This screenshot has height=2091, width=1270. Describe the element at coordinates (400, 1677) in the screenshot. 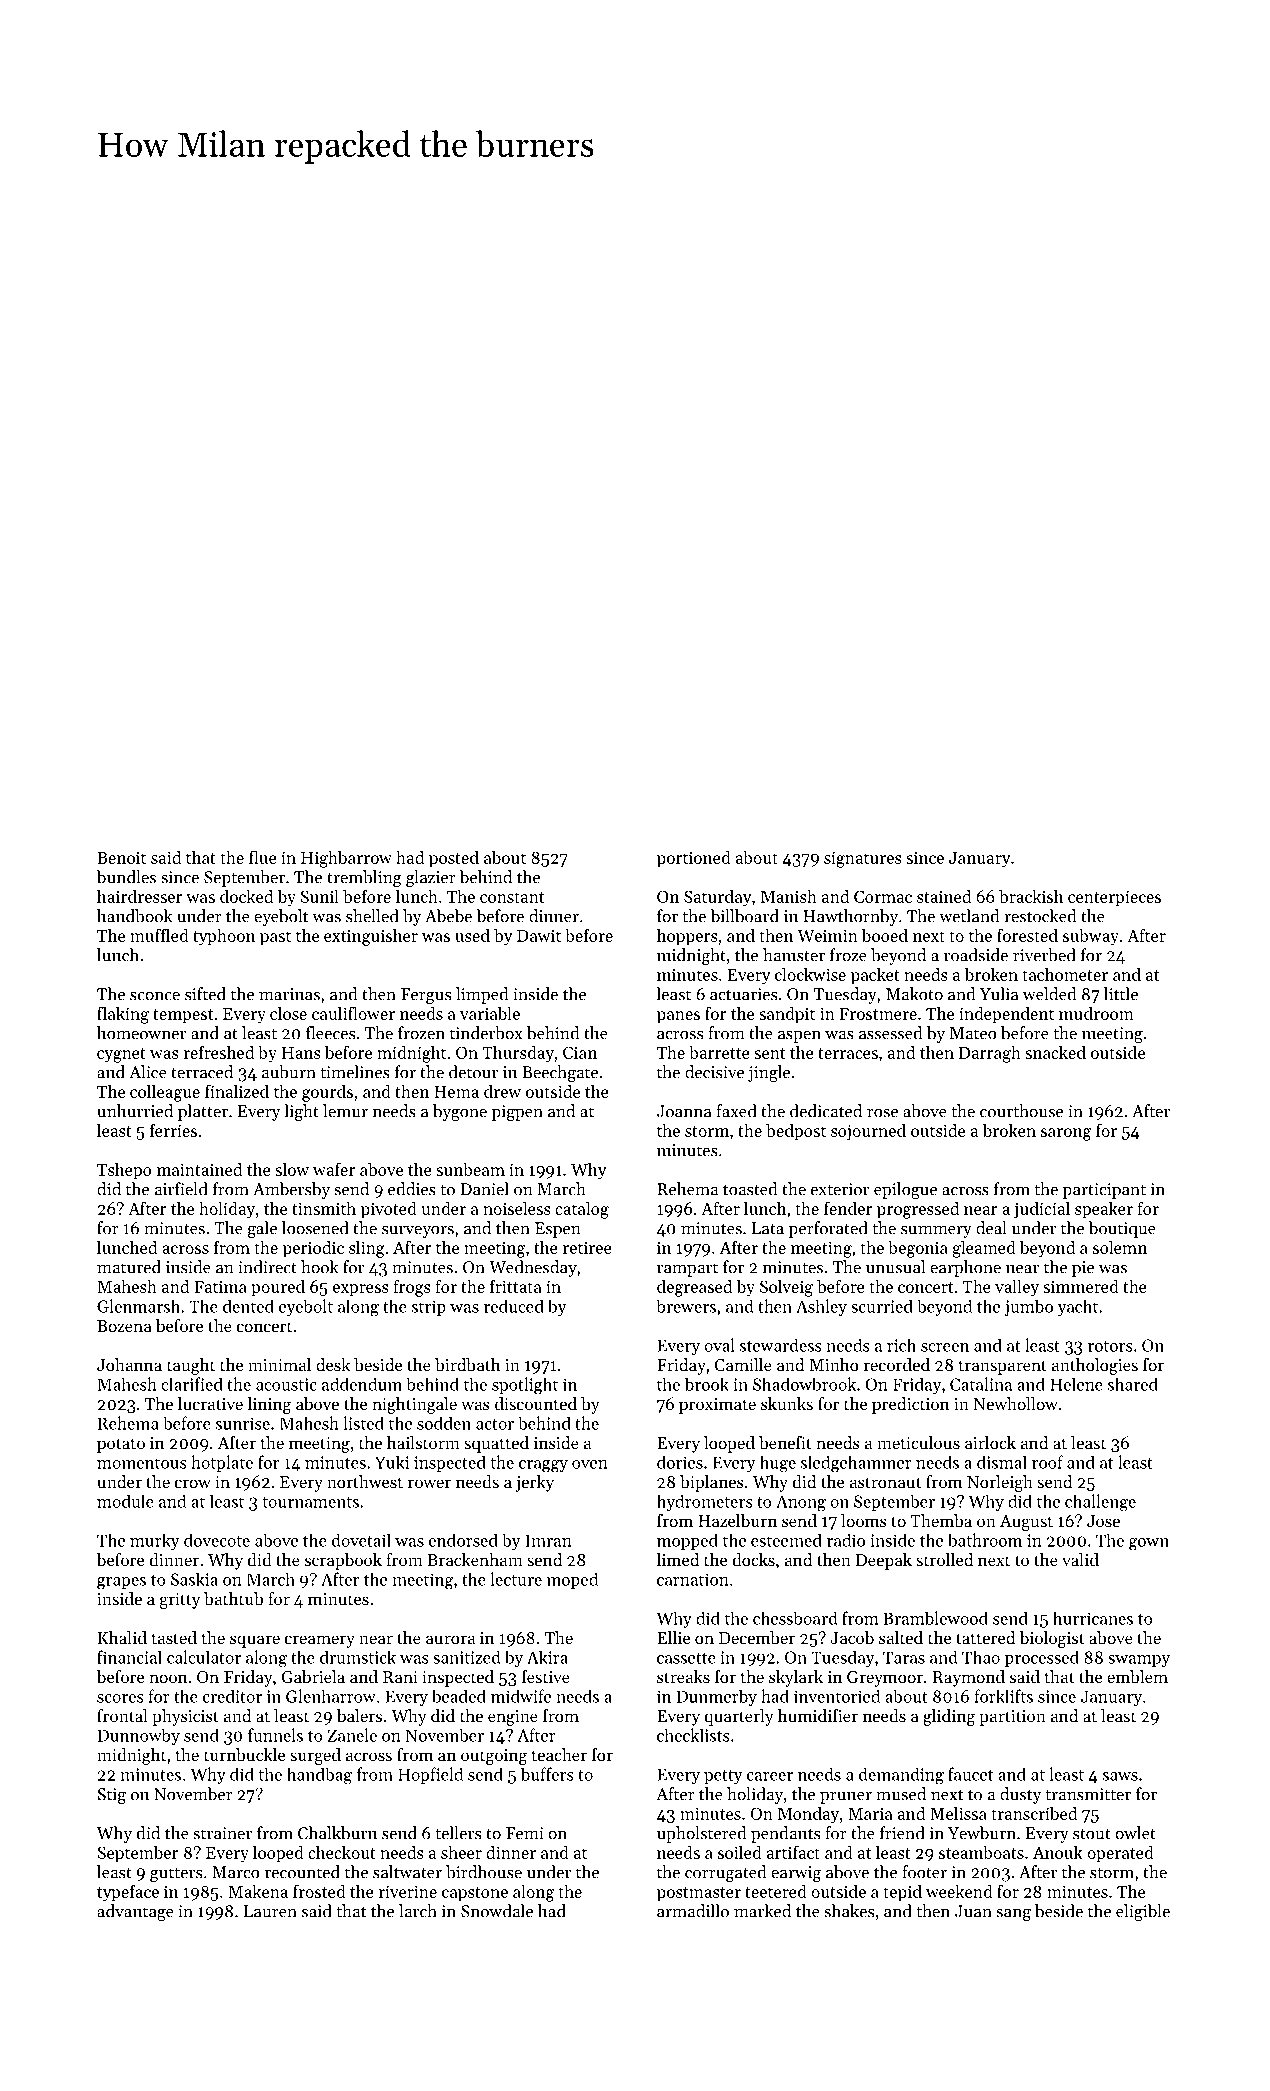

I see `Rani` at that location.
